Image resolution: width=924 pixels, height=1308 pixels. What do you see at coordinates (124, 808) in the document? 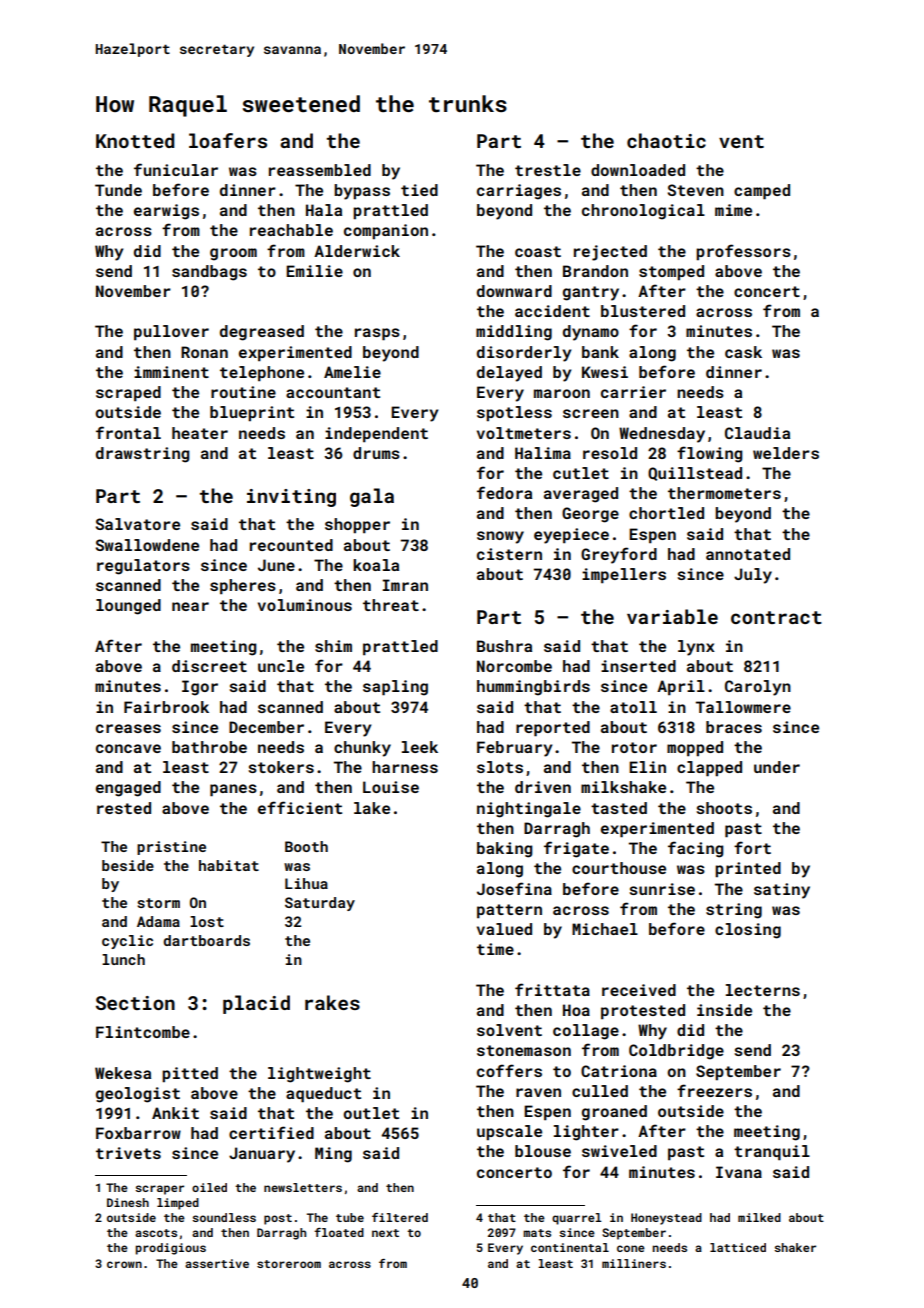
I see `rested` at bounding box center [124, 808].
